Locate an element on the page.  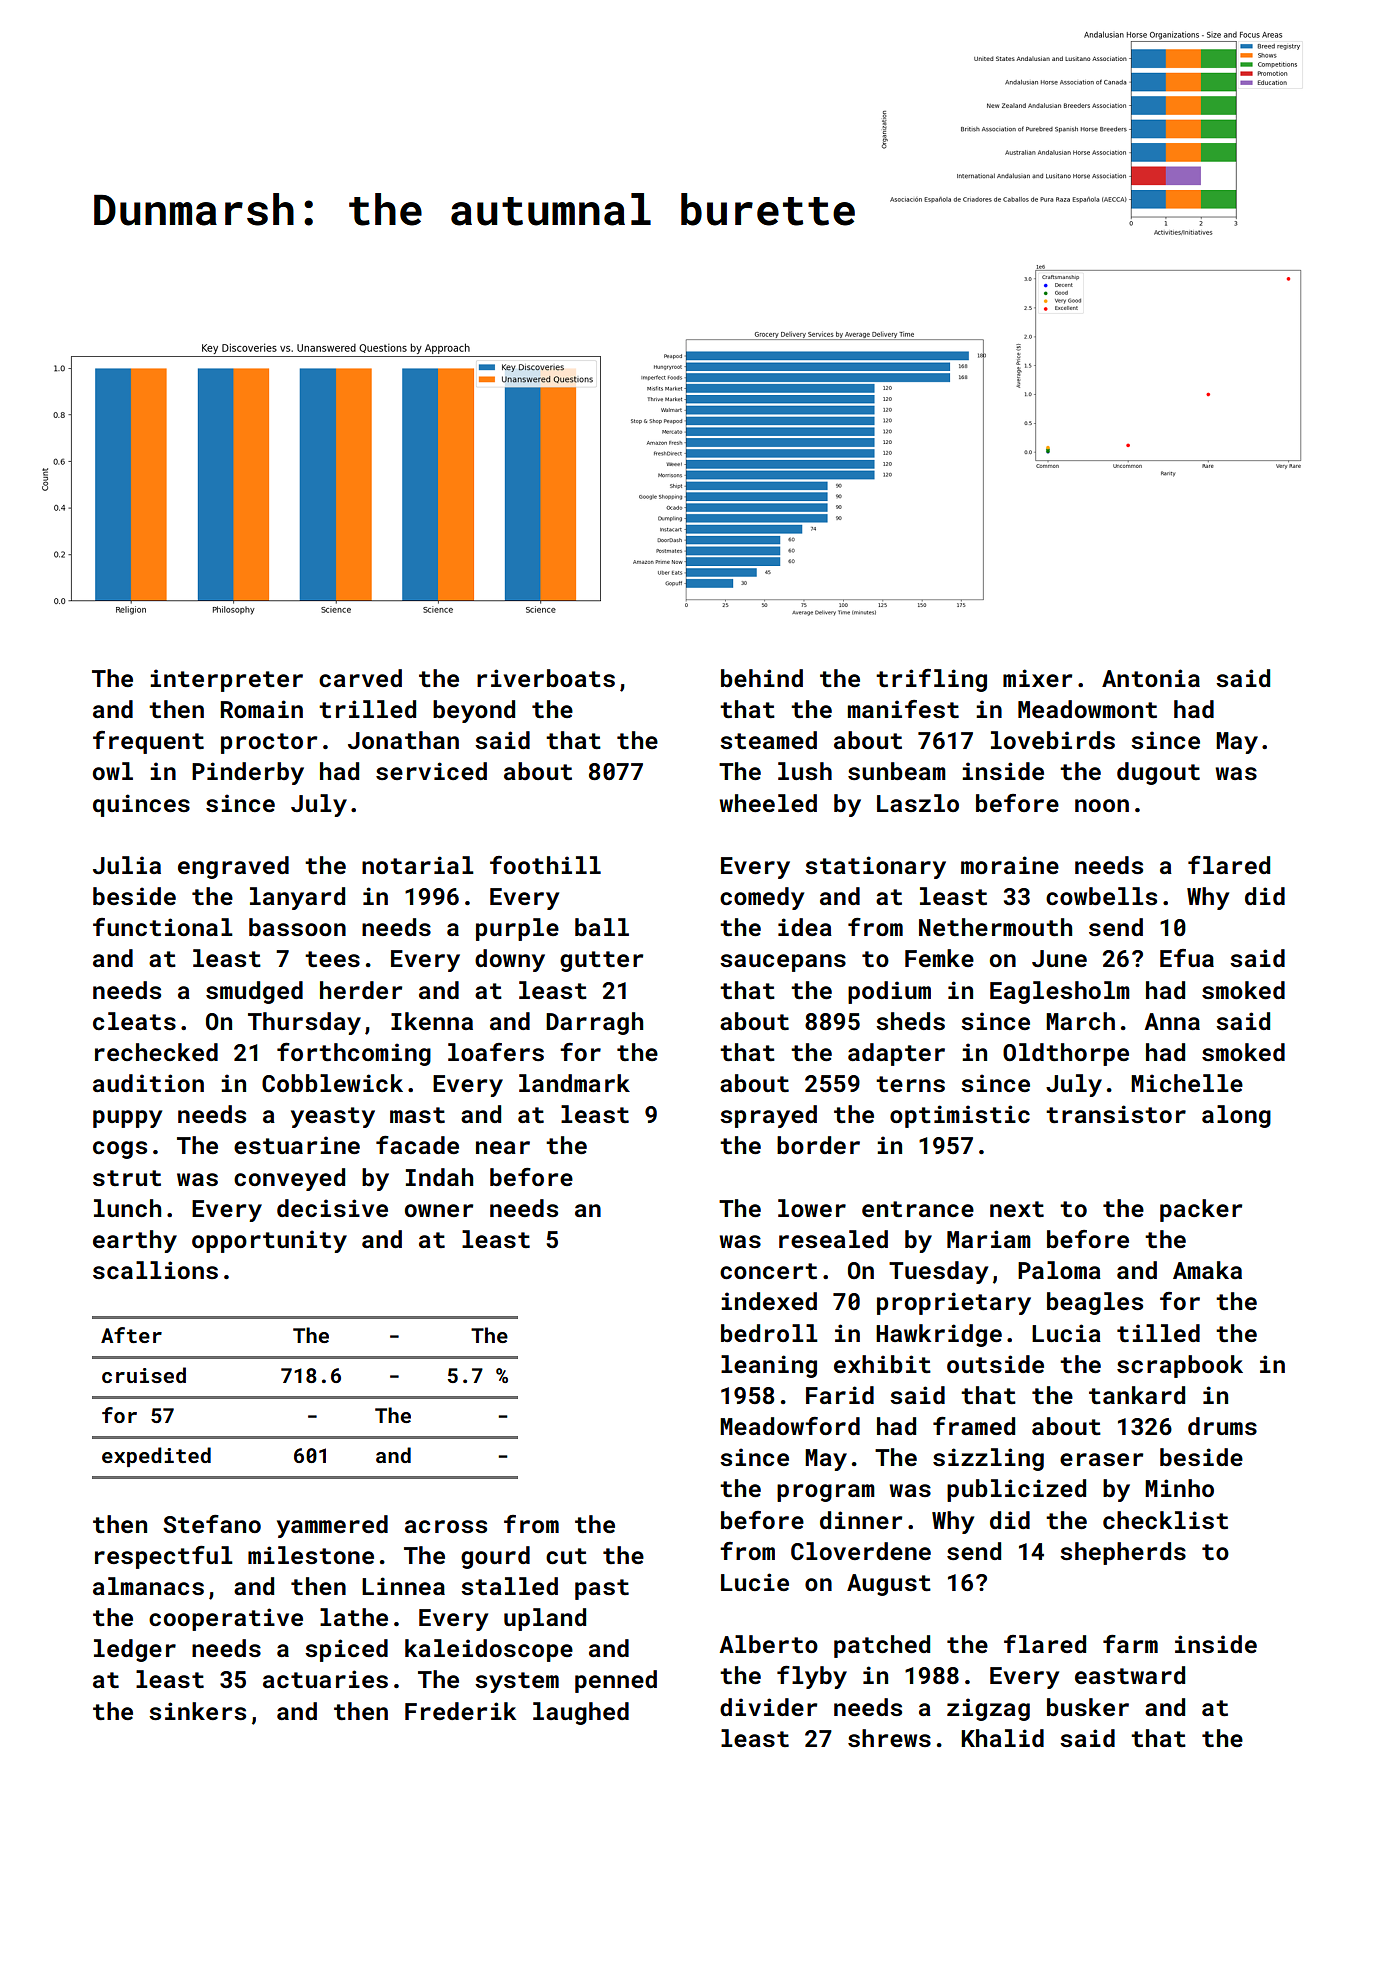
moraine is located at coordinates (1010, 865).
